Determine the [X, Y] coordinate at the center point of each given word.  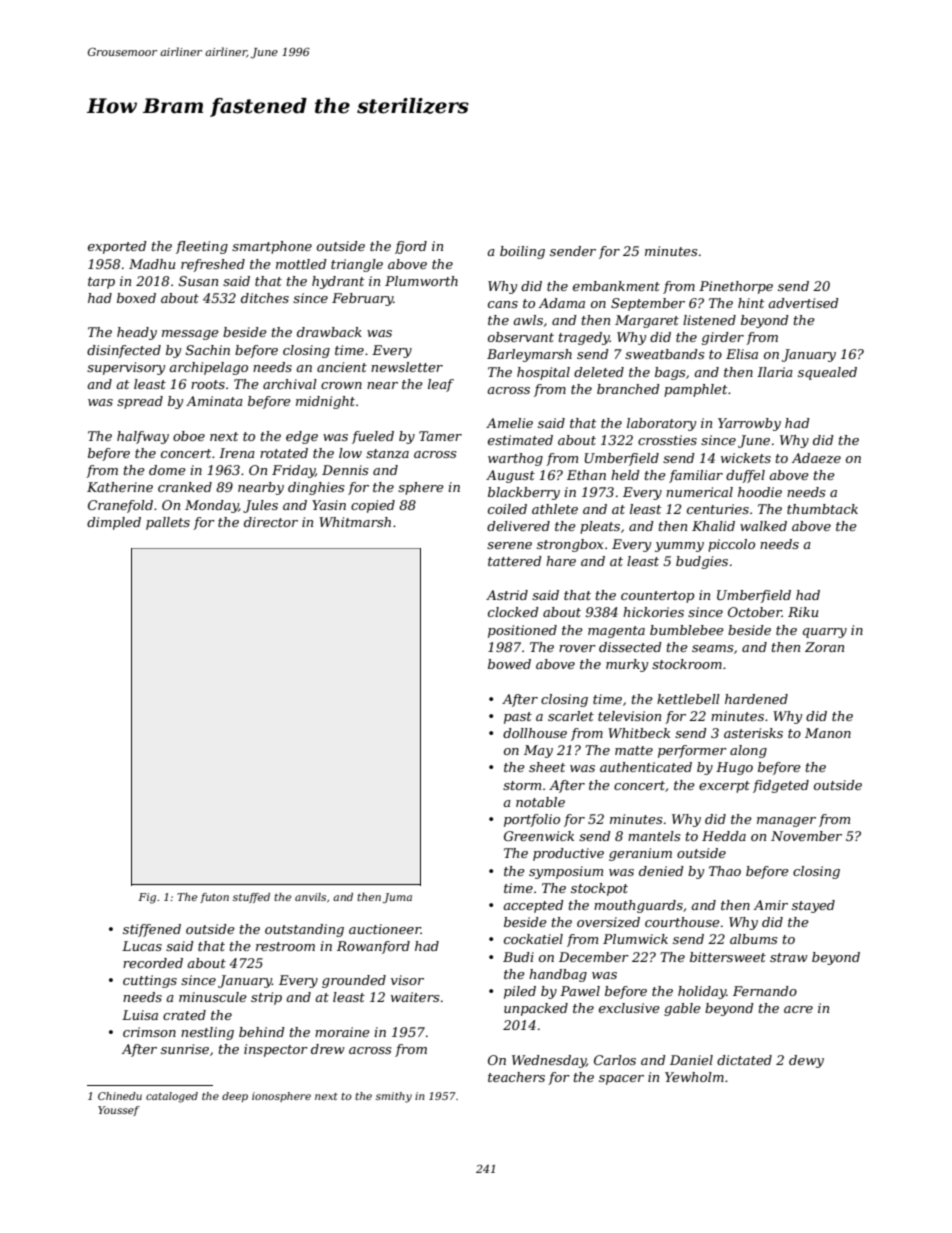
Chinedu [120, 1096]
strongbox [570, 545]
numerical [699, 492]
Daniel [691, 1060]
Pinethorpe [736, 287]
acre [798, 1009]
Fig [147, 898]
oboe [189, 436]
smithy [394, 1097]
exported [117, 247]
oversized [608, 922]
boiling [522, 252]
